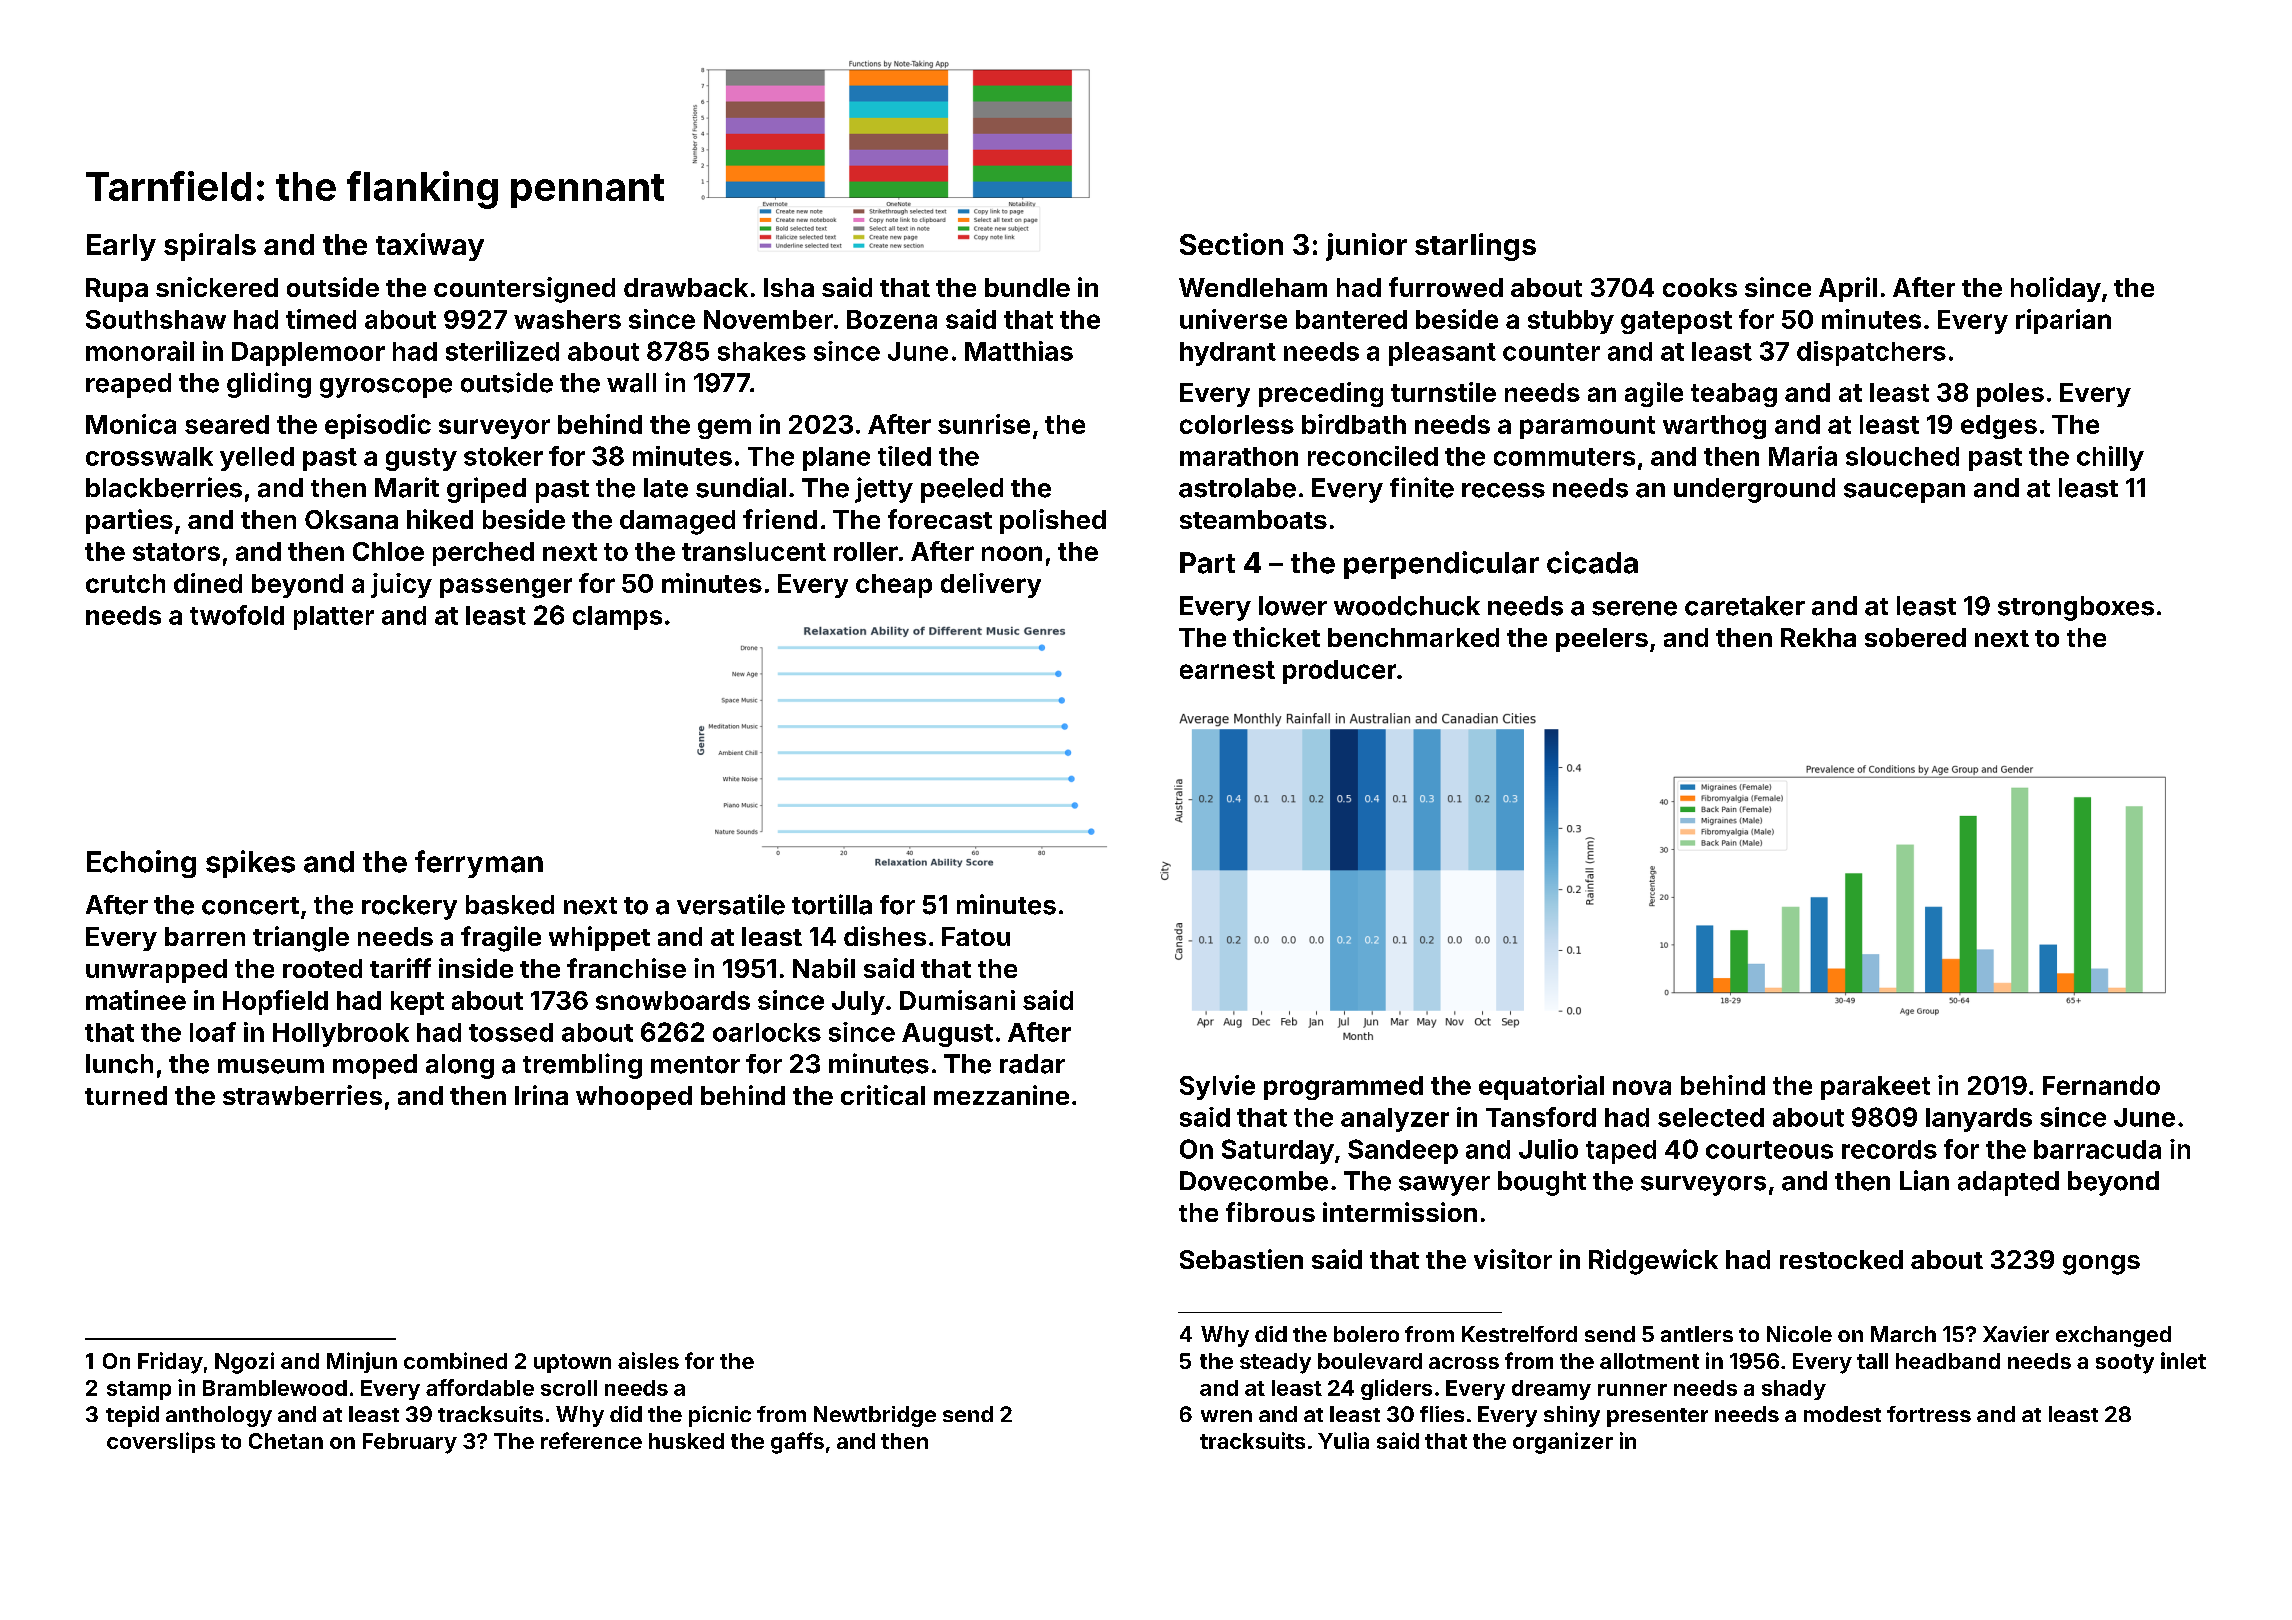  Describe the element at coordinates (2101, 1265) in the image. I see `gongs` at that location.
